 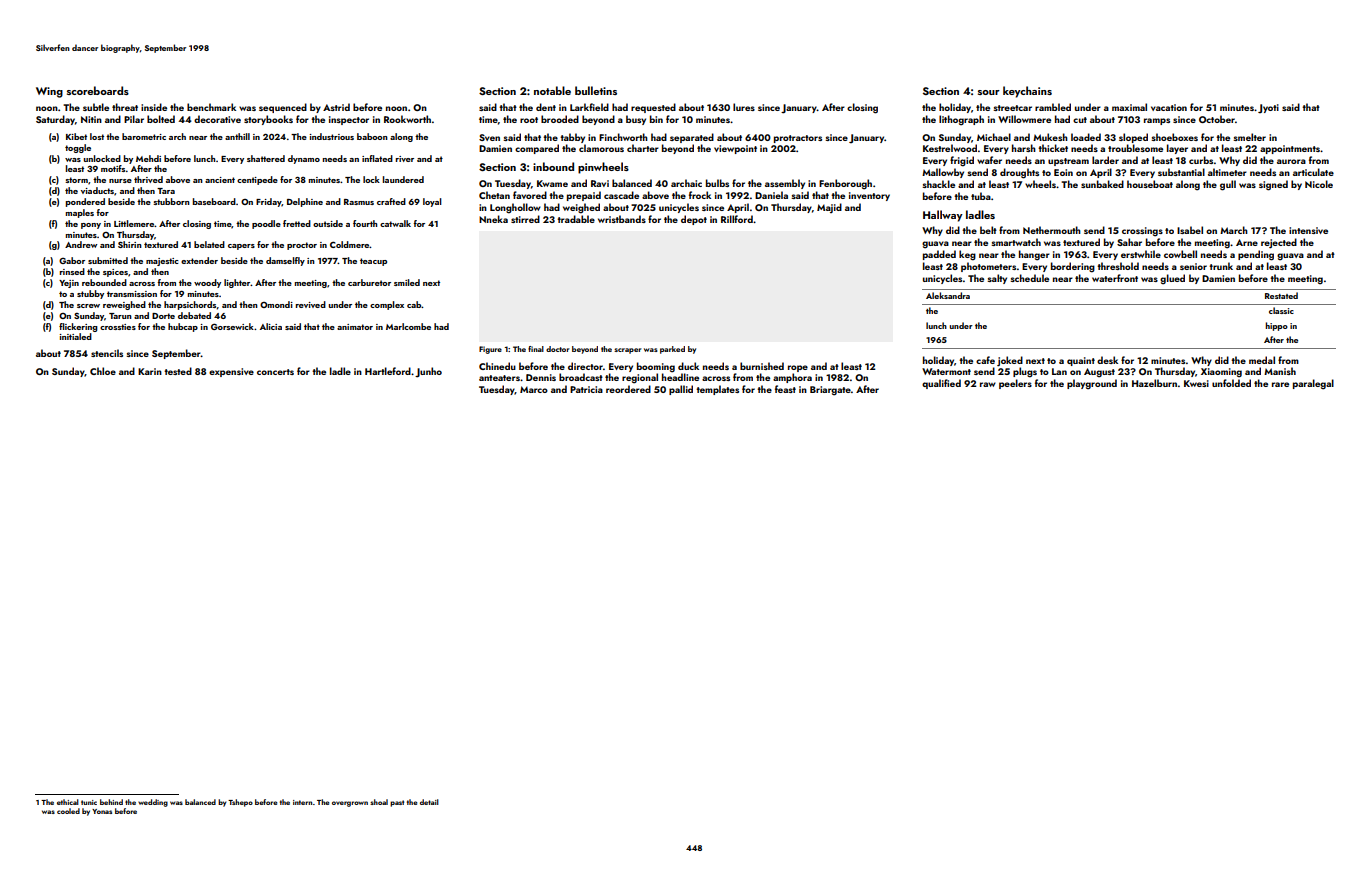 I want to click on loaded, so click(x=1086, y=137).
